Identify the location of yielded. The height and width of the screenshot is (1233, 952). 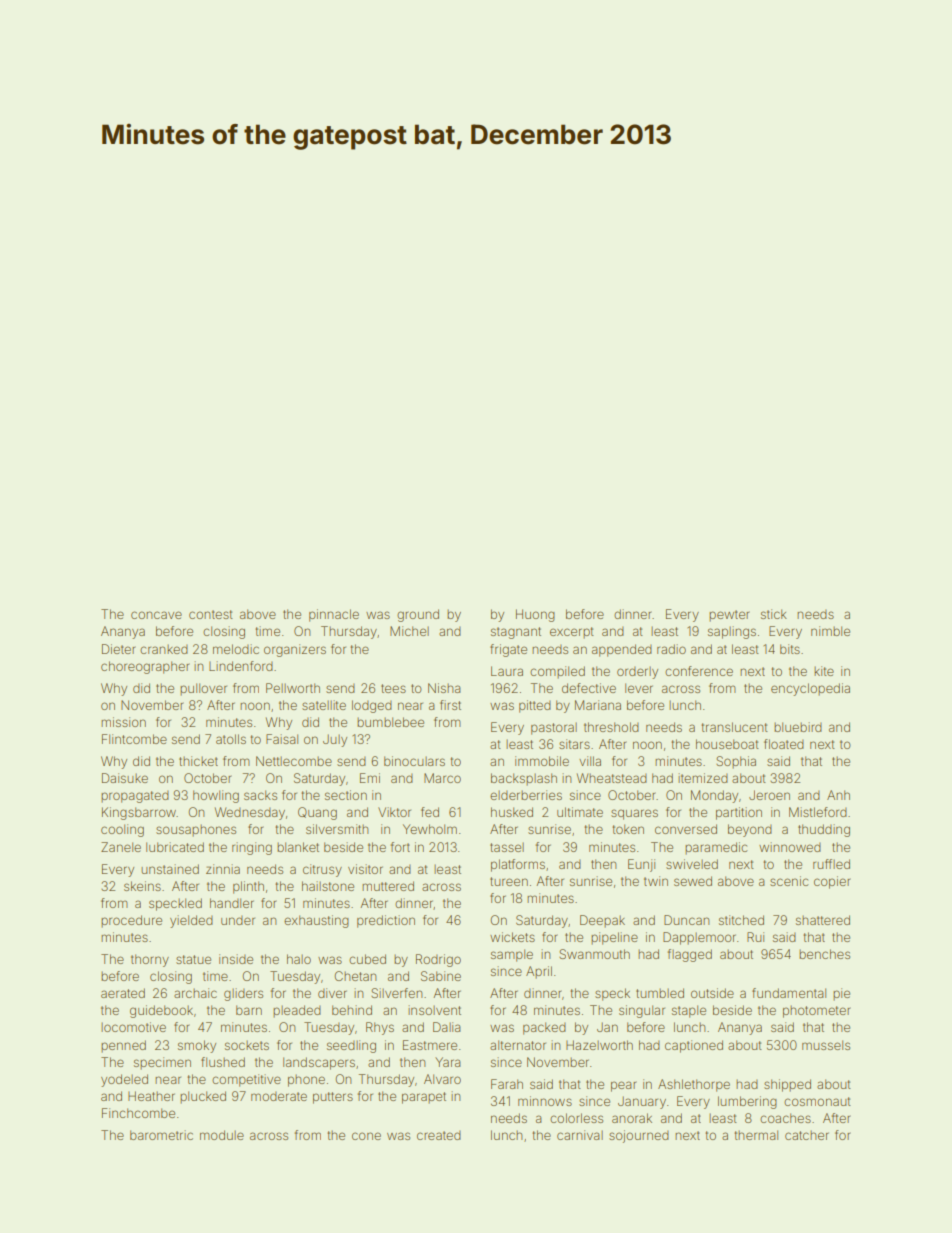
(191, 921).
